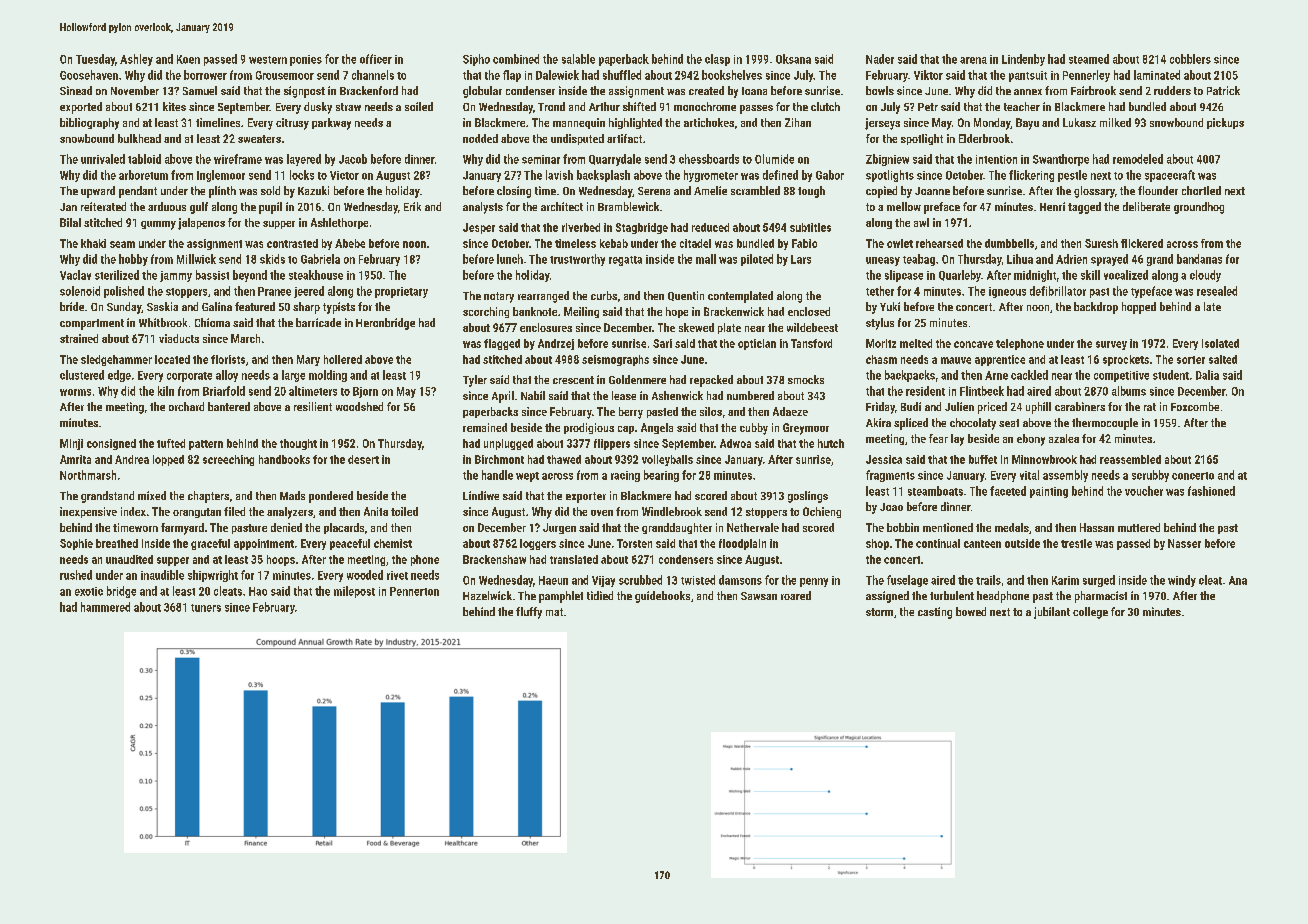  Describe the element at coordinates (1199, 208) in the screenshot. I see `groundhog` at that location.
